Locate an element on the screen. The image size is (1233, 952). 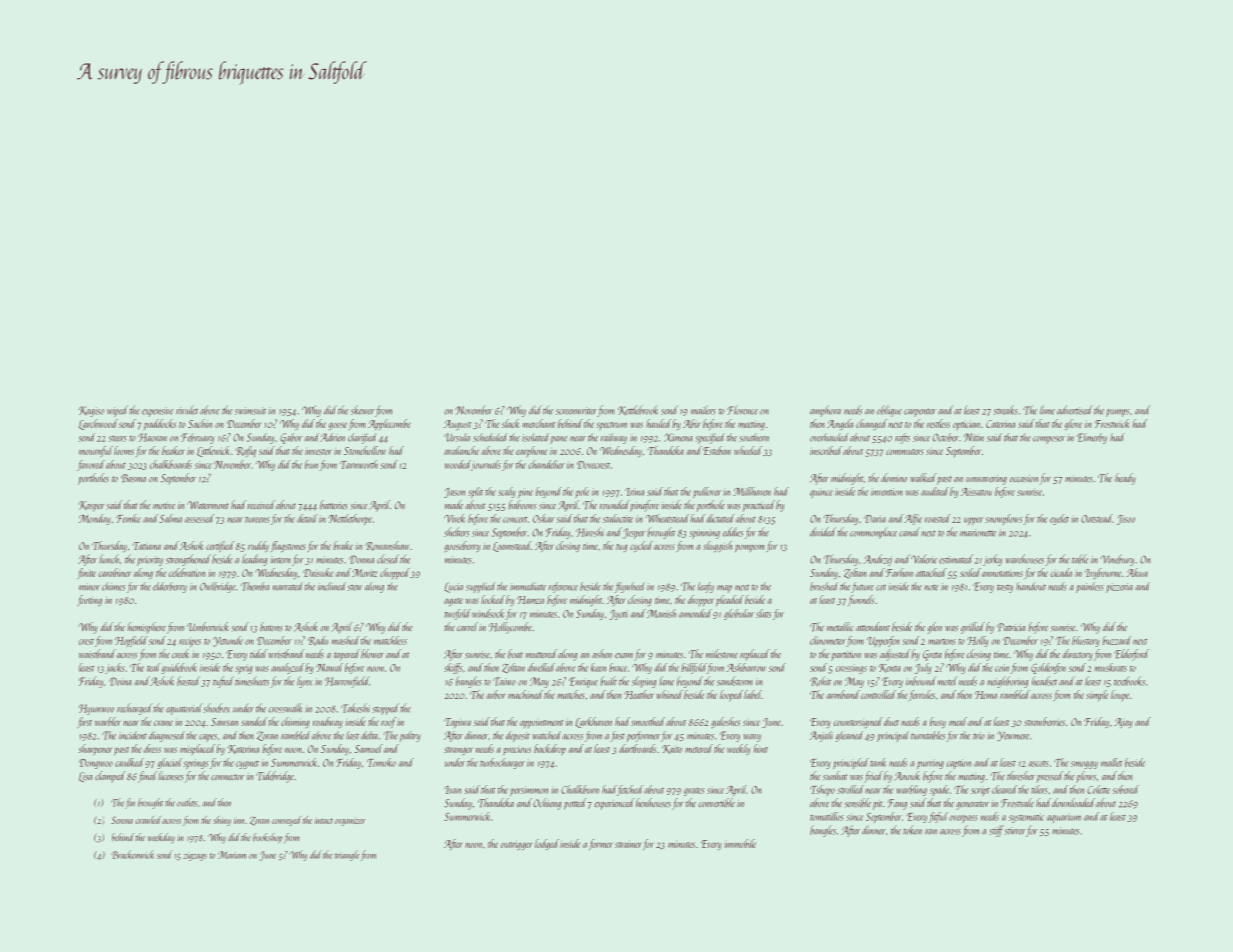
mournful is located at coordinates (96, 451).
